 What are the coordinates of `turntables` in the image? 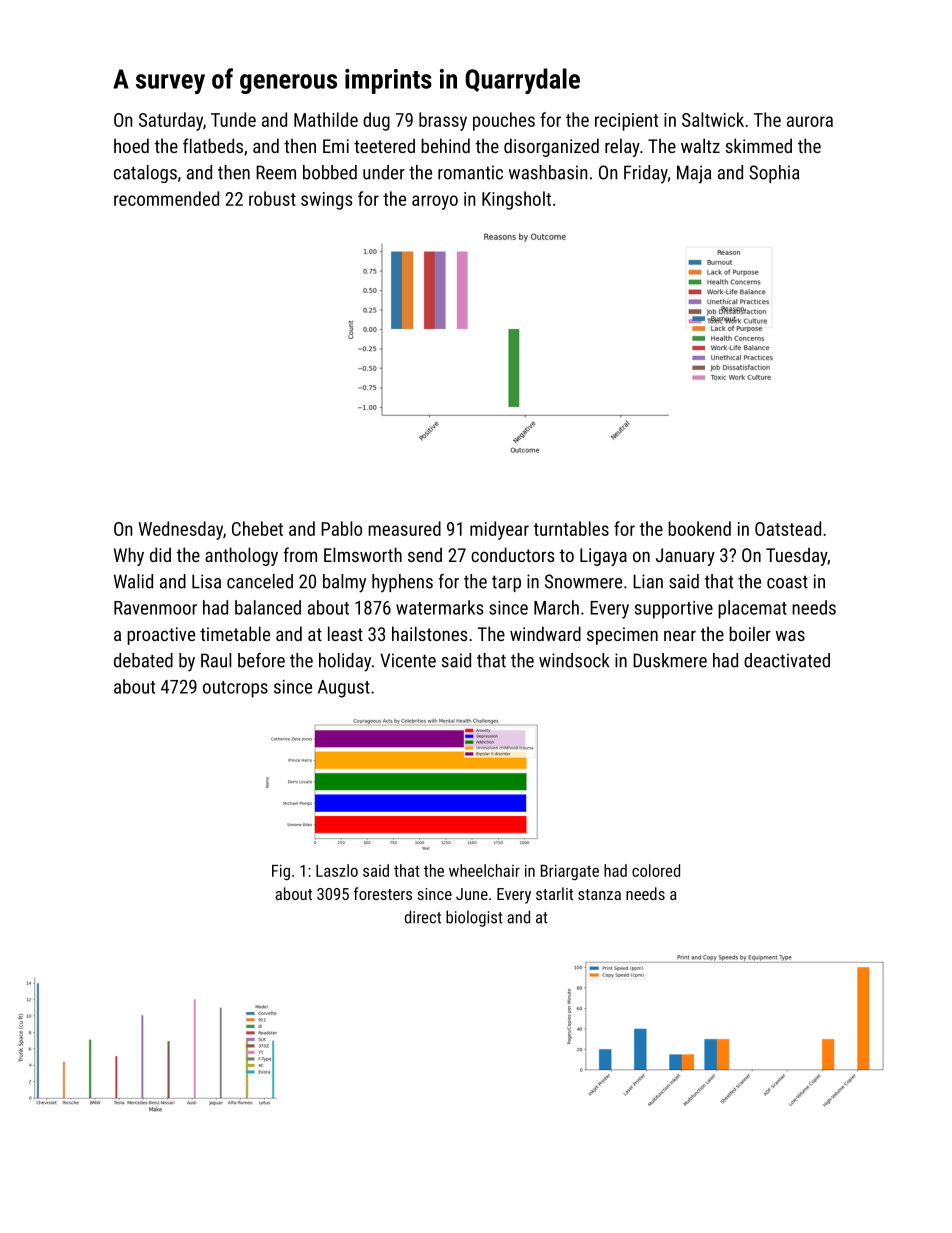 It's located at (571, 528).
